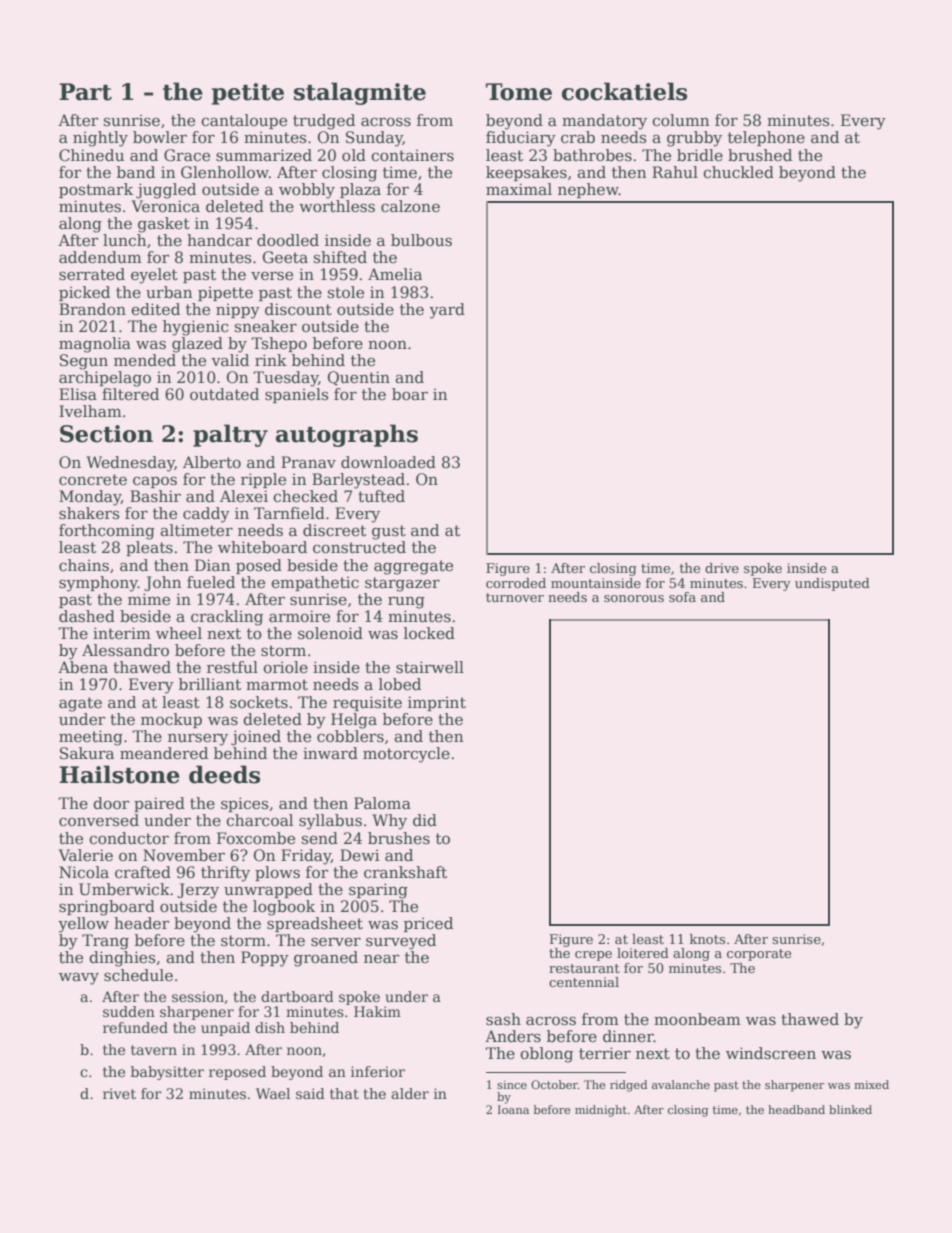  Describe the element at coordinates (447, 311) in the document. I see `yard` at that location.
